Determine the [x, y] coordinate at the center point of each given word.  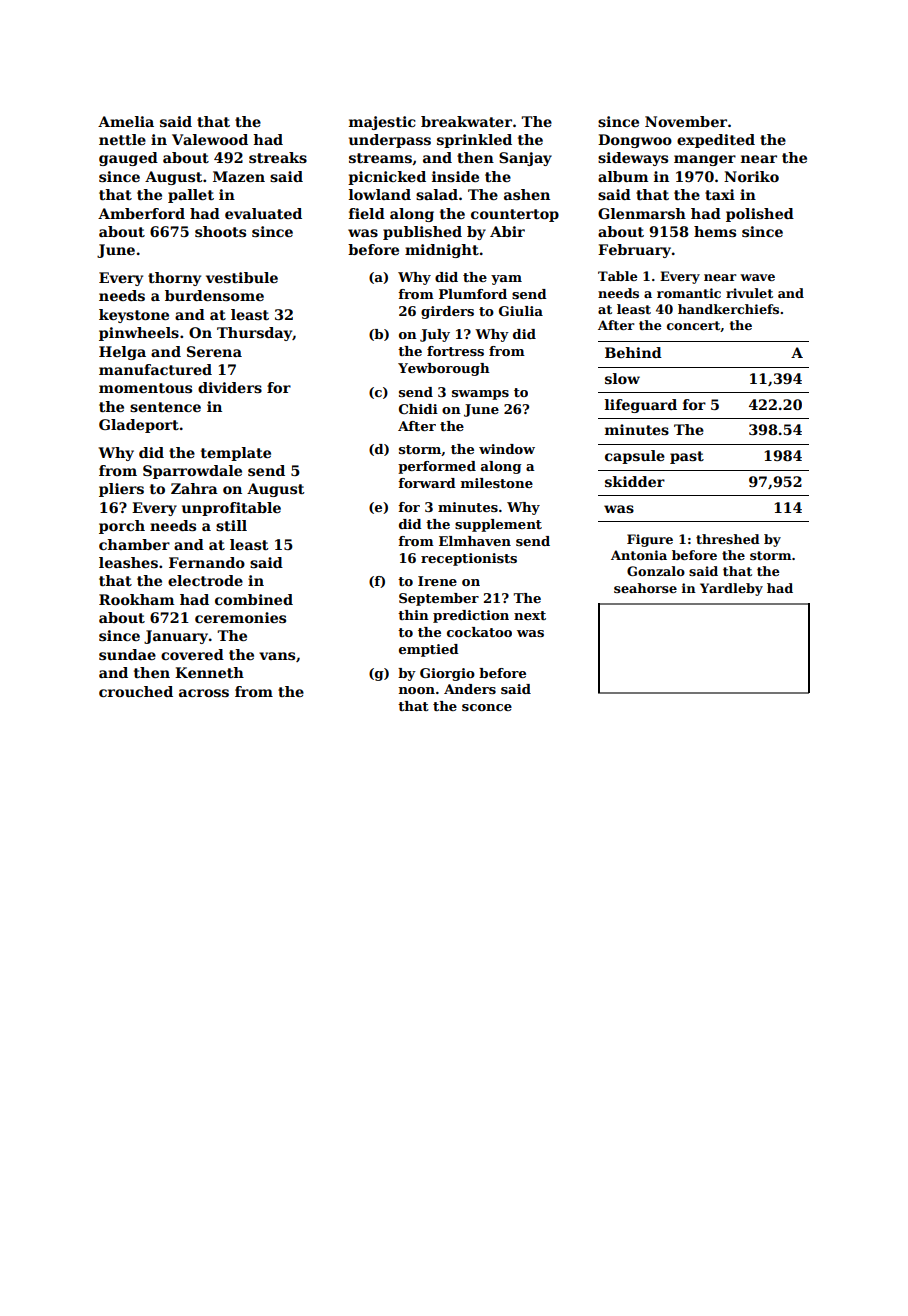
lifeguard [641, 406]
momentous [145, 388]
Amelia [126, 121]
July [435, 335]
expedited [716, 141]
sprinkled [474, 141]
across [204, 693]
